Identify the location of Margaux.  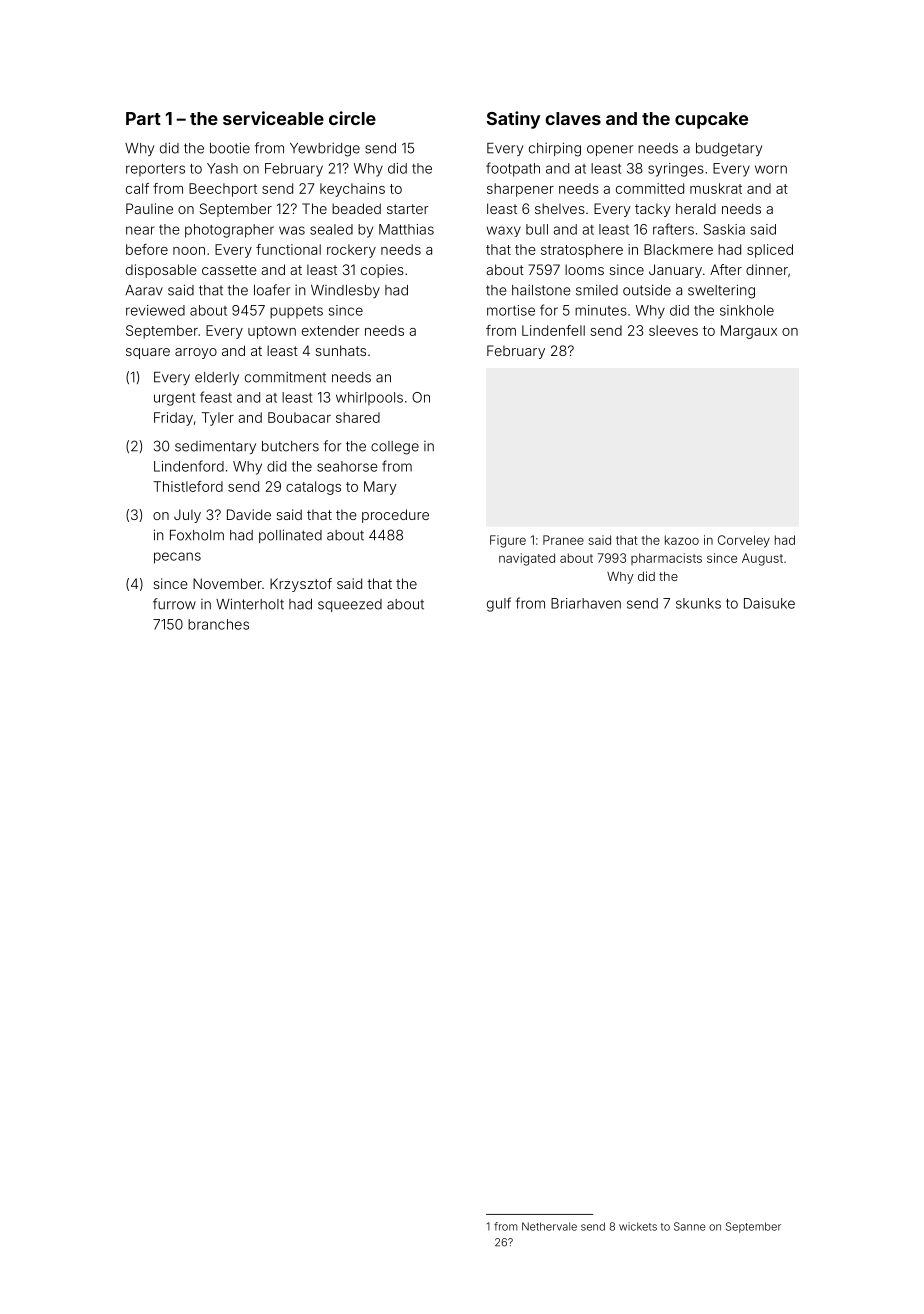
(749, 332).
